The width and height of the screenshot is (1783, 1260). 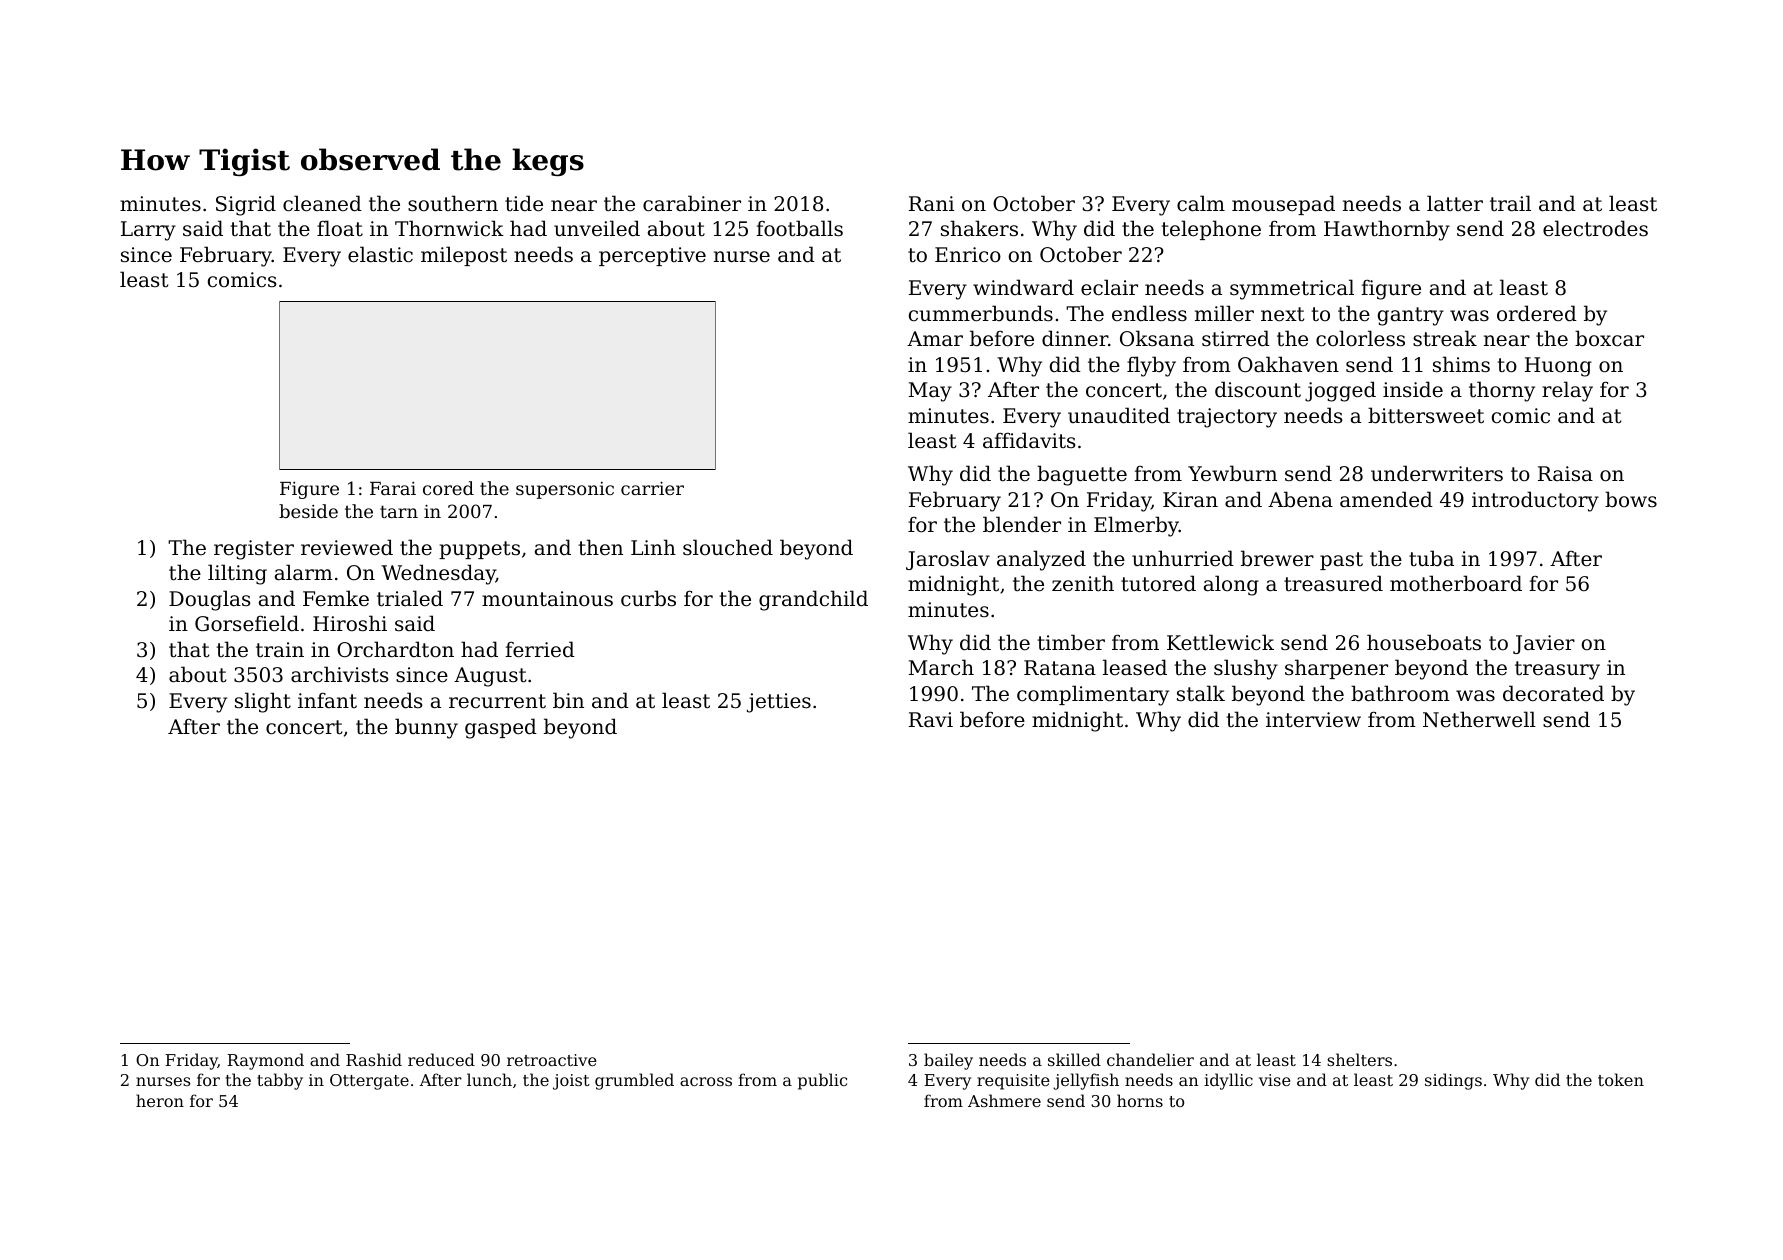 I want to click on telephone, so click(x=1211, y=230).
